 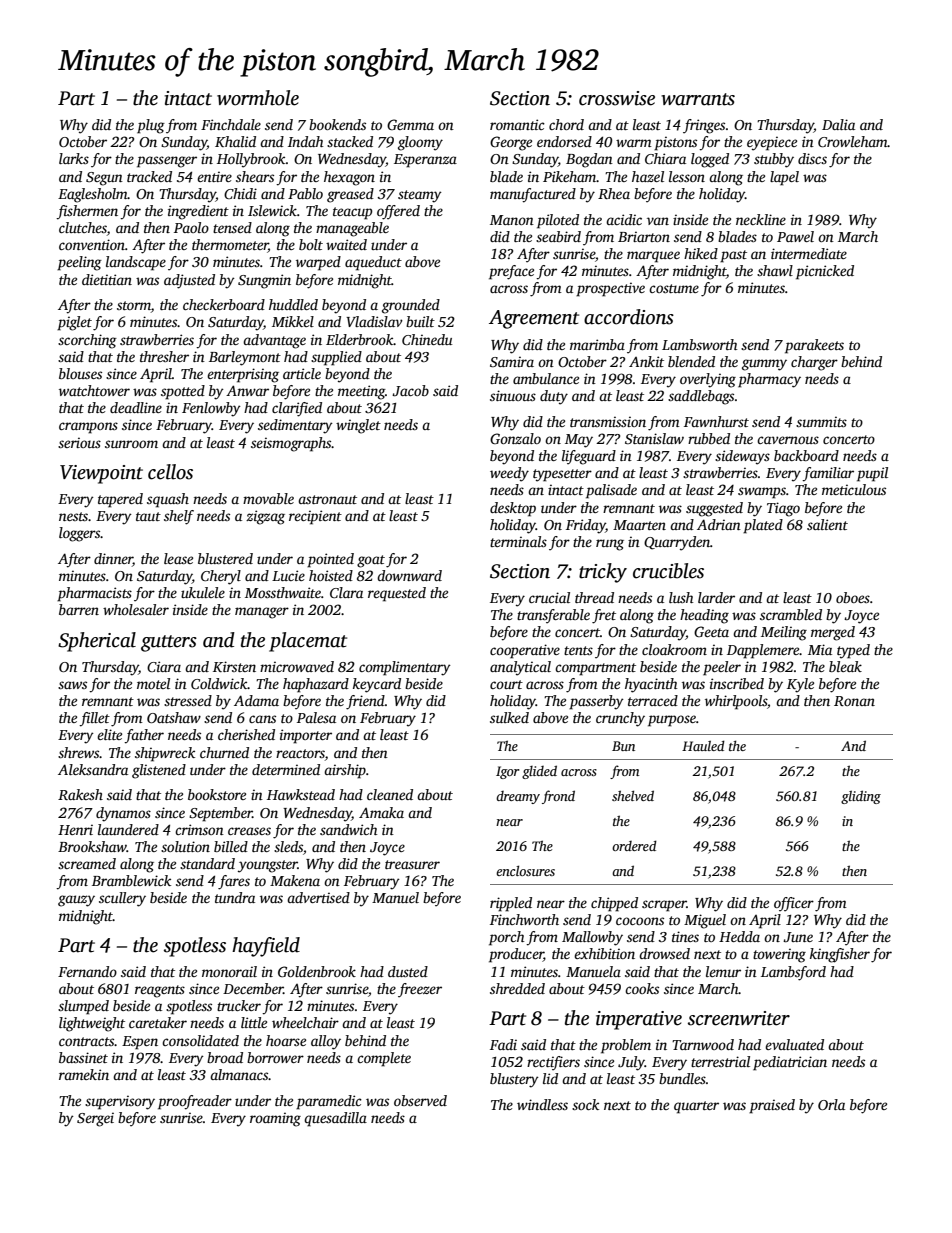 I want to click on placemat, so click(x=308, y=642).
